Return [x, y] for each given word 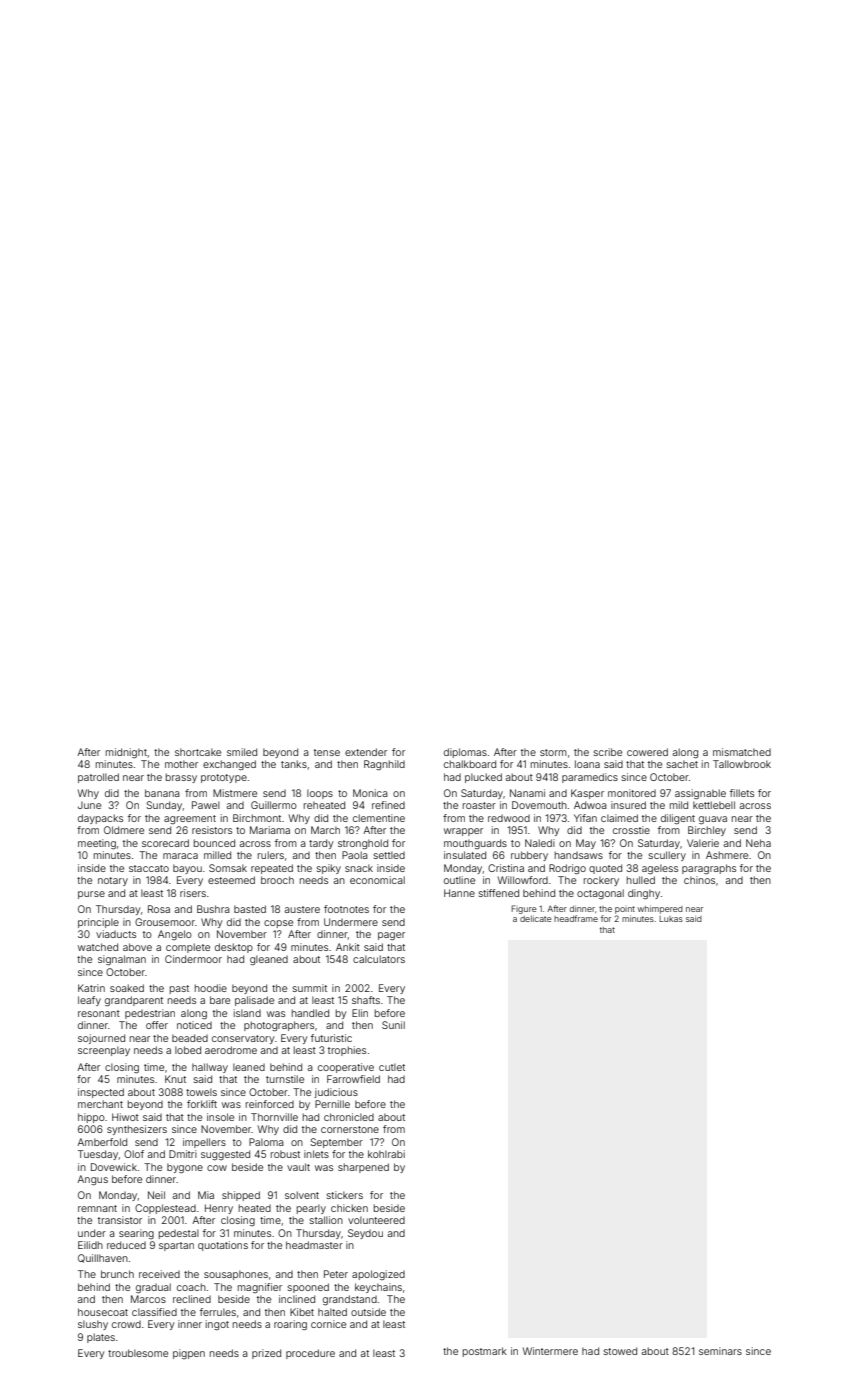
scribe [608, 752]
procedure [310, 1354]
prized [266, 1354]
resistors [212, 830]
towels [201, 1092]
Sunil [393, 1025]
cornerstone [350, 1129]
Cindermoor [193, 959]
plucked [483, 778]
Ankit [348, 947]
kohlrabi [386, 1154]
